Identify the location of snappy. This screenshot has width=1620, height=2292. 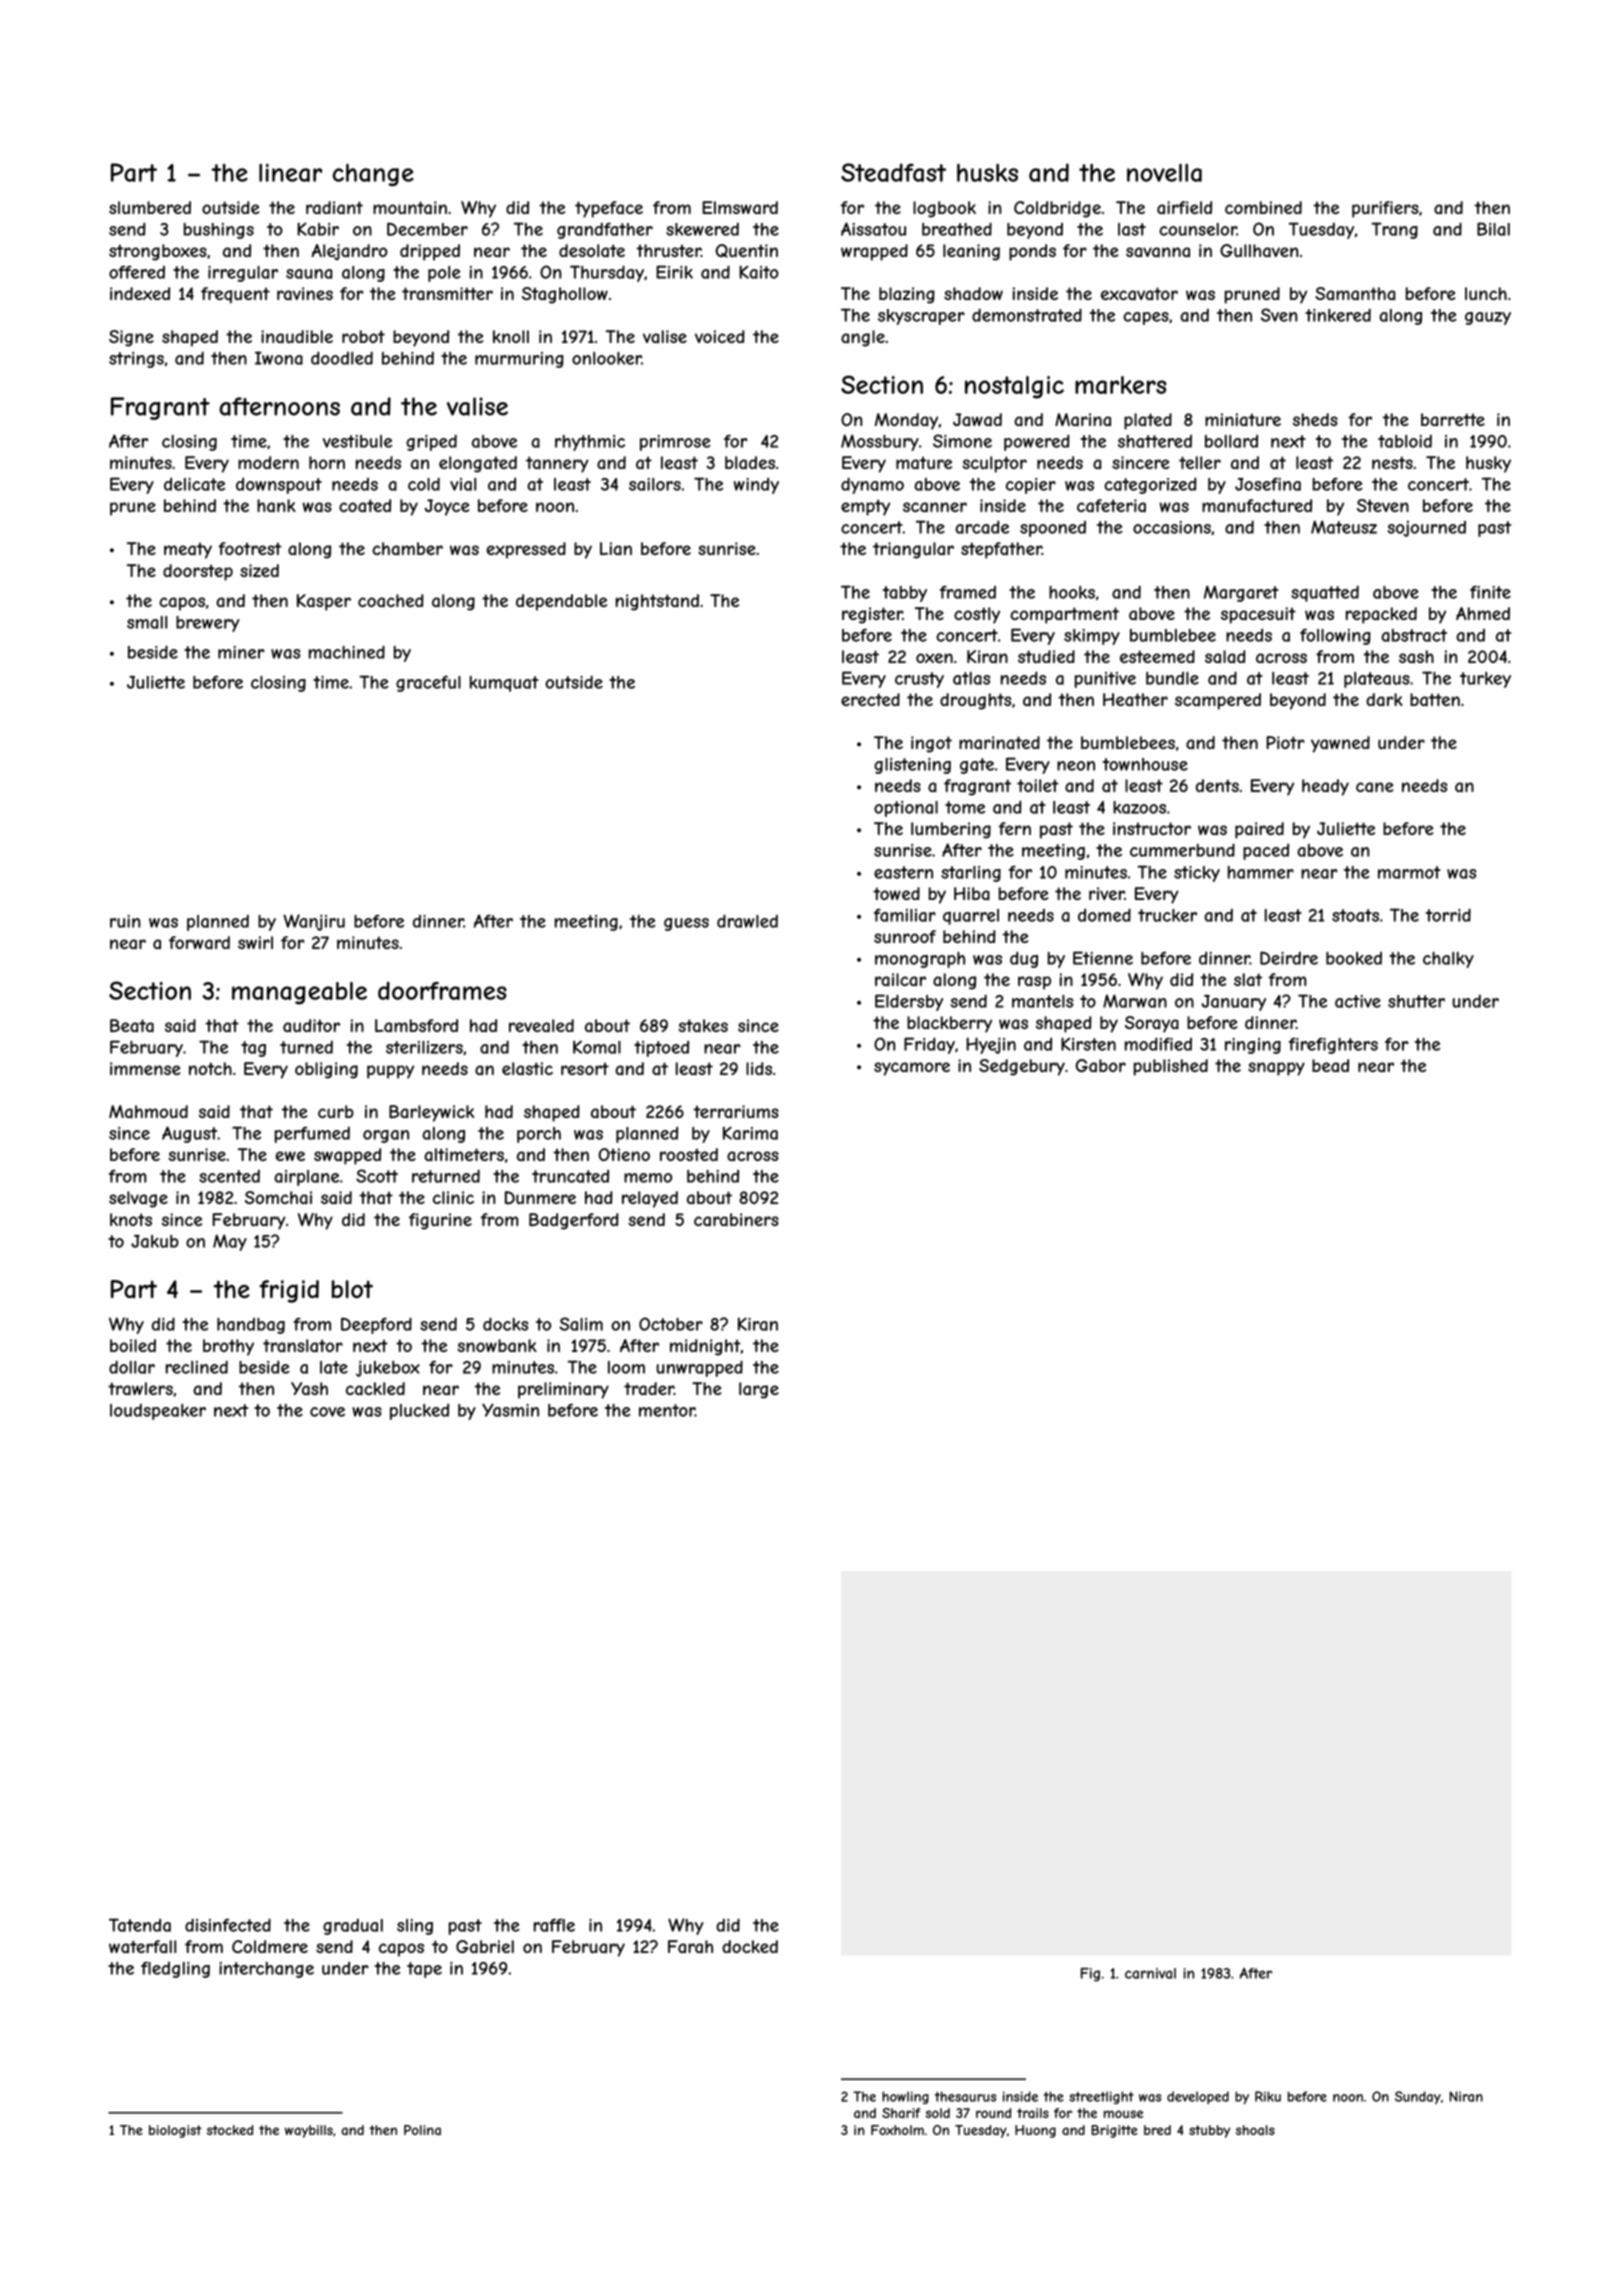
(1276, 1069).
